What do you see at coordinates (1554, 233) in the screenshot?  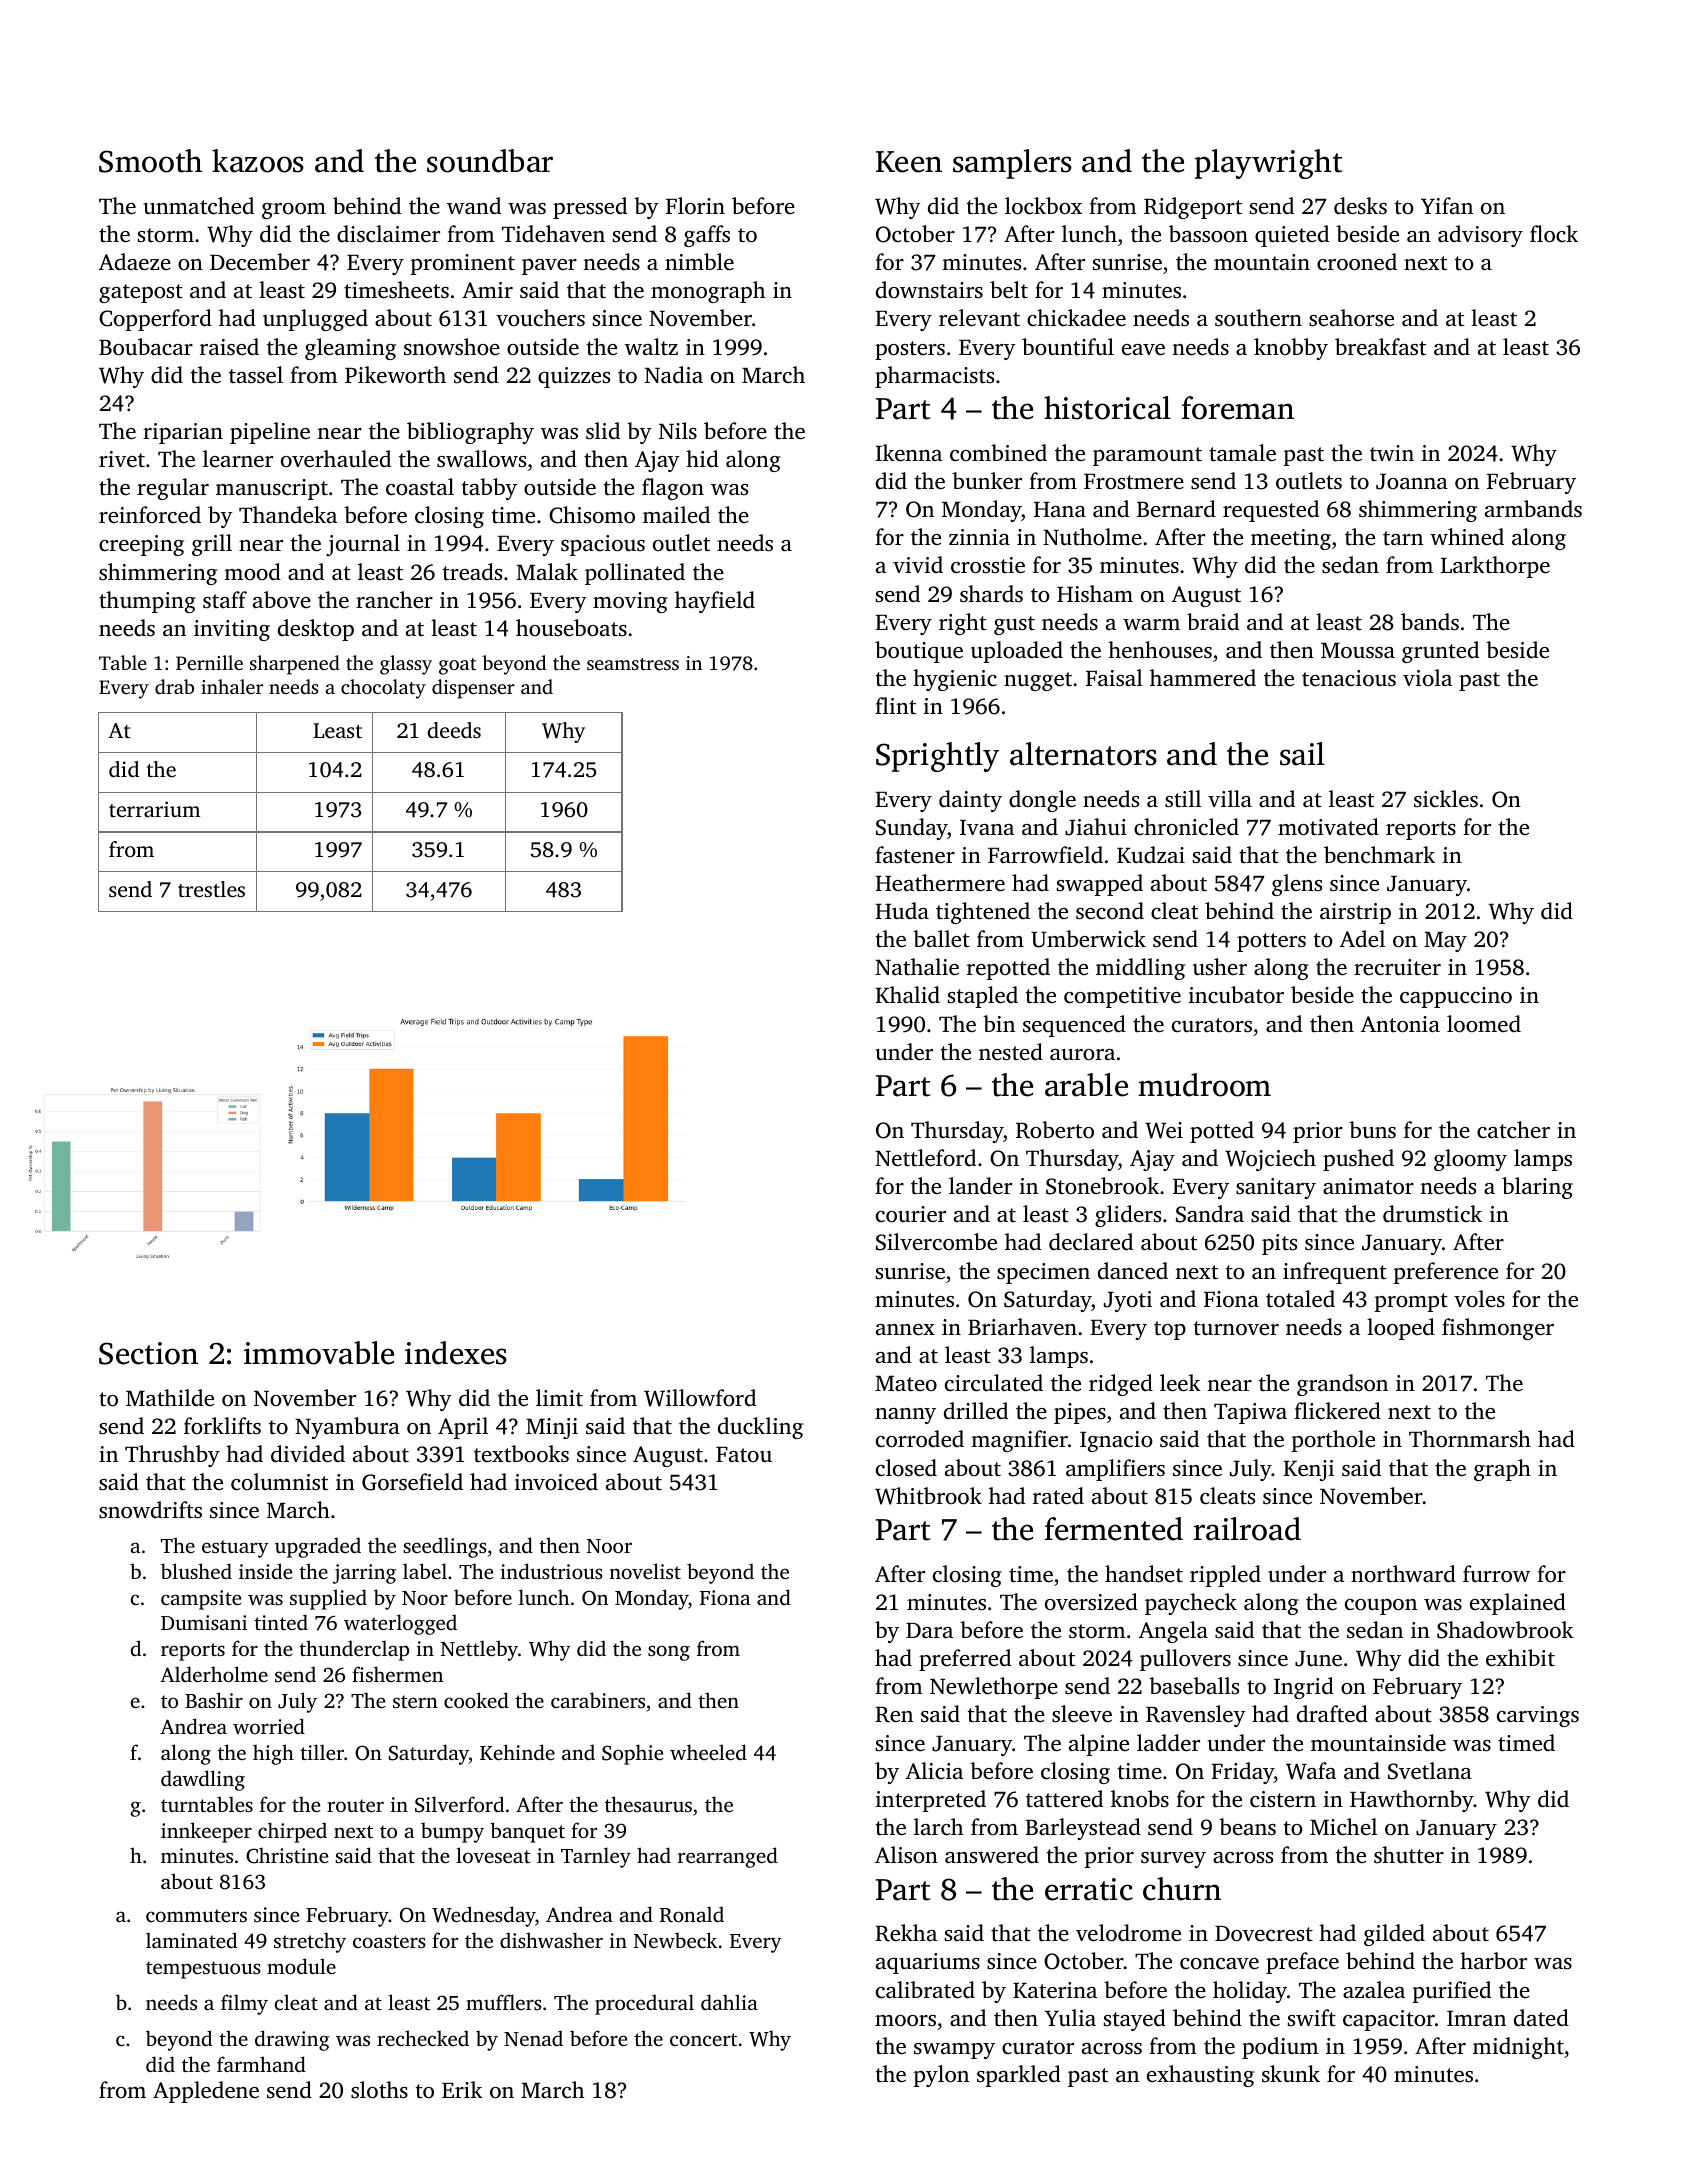 I see `flock` at bounding box center [1554, 233].
